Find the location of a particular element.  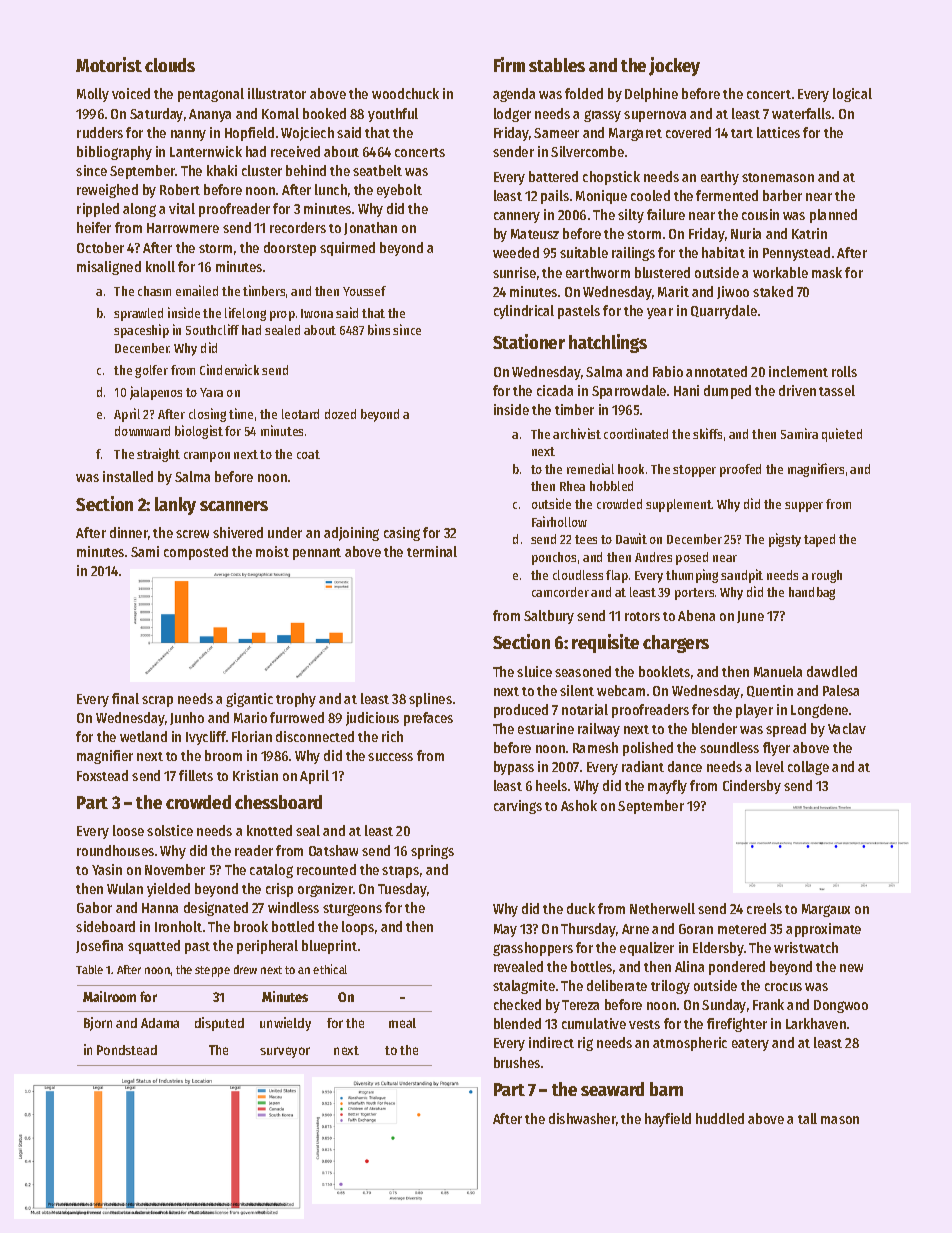

dishwasher is located at coordinates (582, 1118).
